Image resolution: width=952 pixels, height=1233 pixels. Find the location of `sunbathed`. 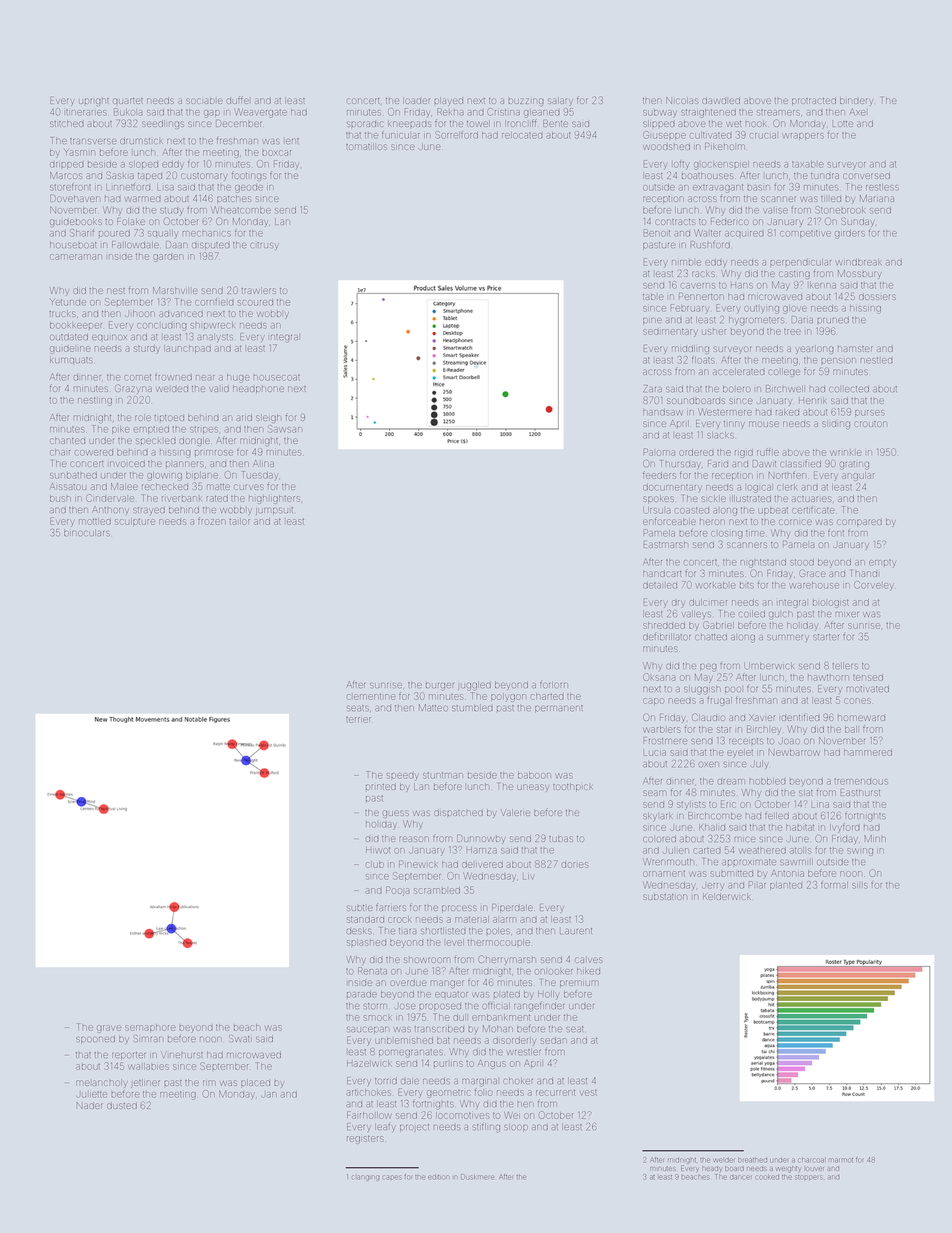

sunbathed is located at coordinates (73, 475).
